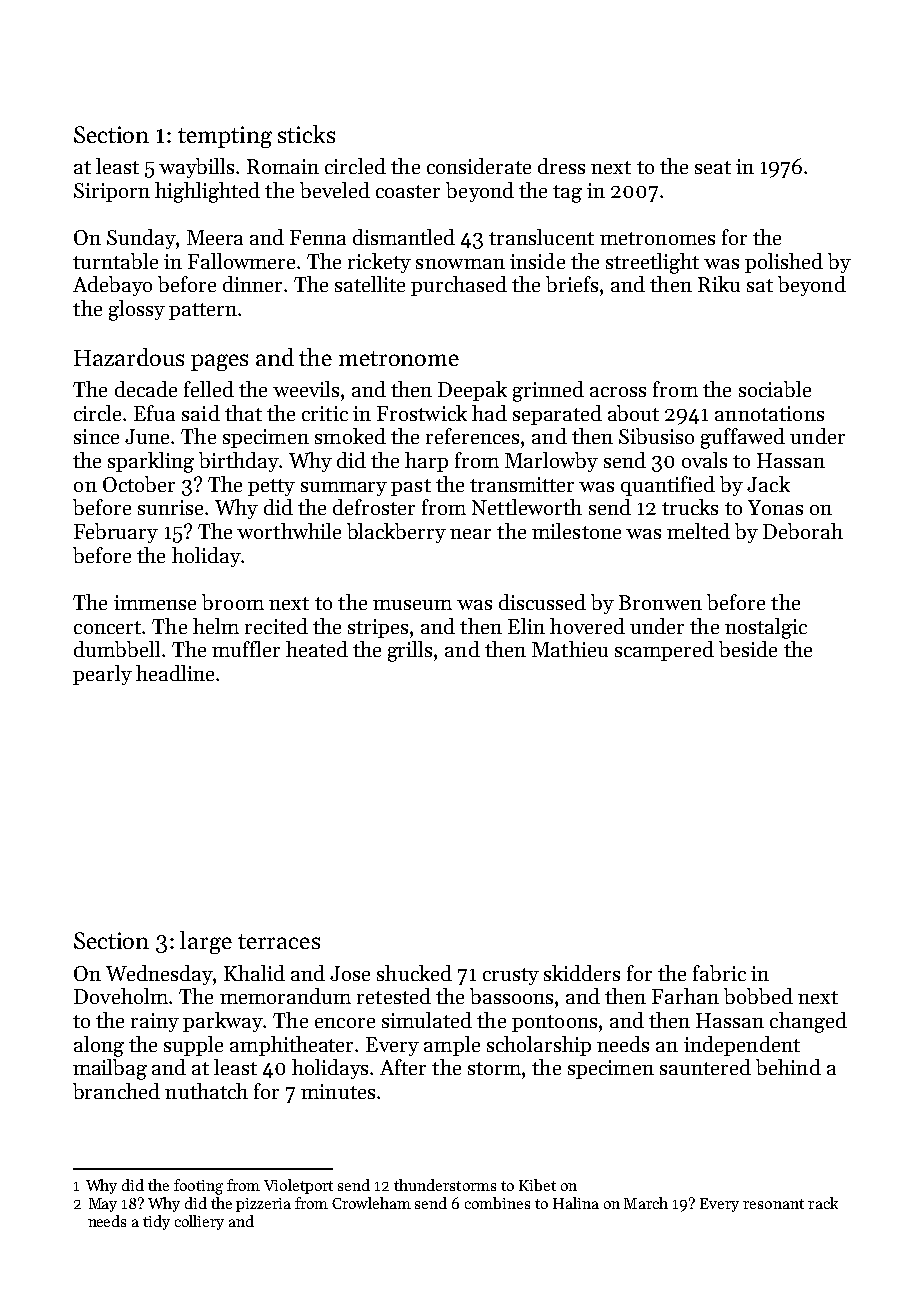  What do you see at coordinates (479, 166) in the image?
I see `considerate` at bounding box center [479, 166].
